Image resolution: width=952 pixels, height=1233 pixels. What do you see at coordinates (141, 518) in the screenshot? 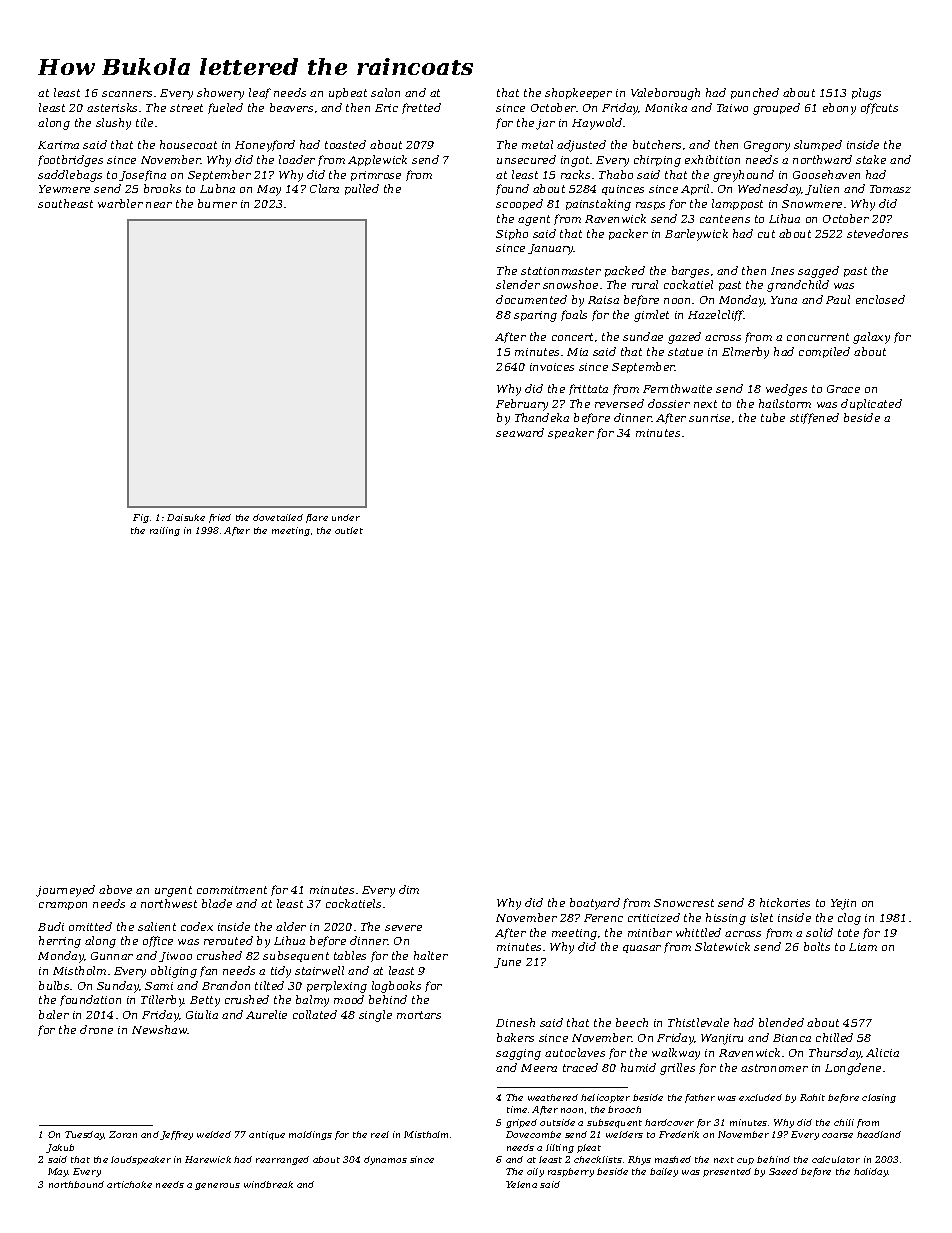
I see `Fig` at bounding box center [141, 518].
